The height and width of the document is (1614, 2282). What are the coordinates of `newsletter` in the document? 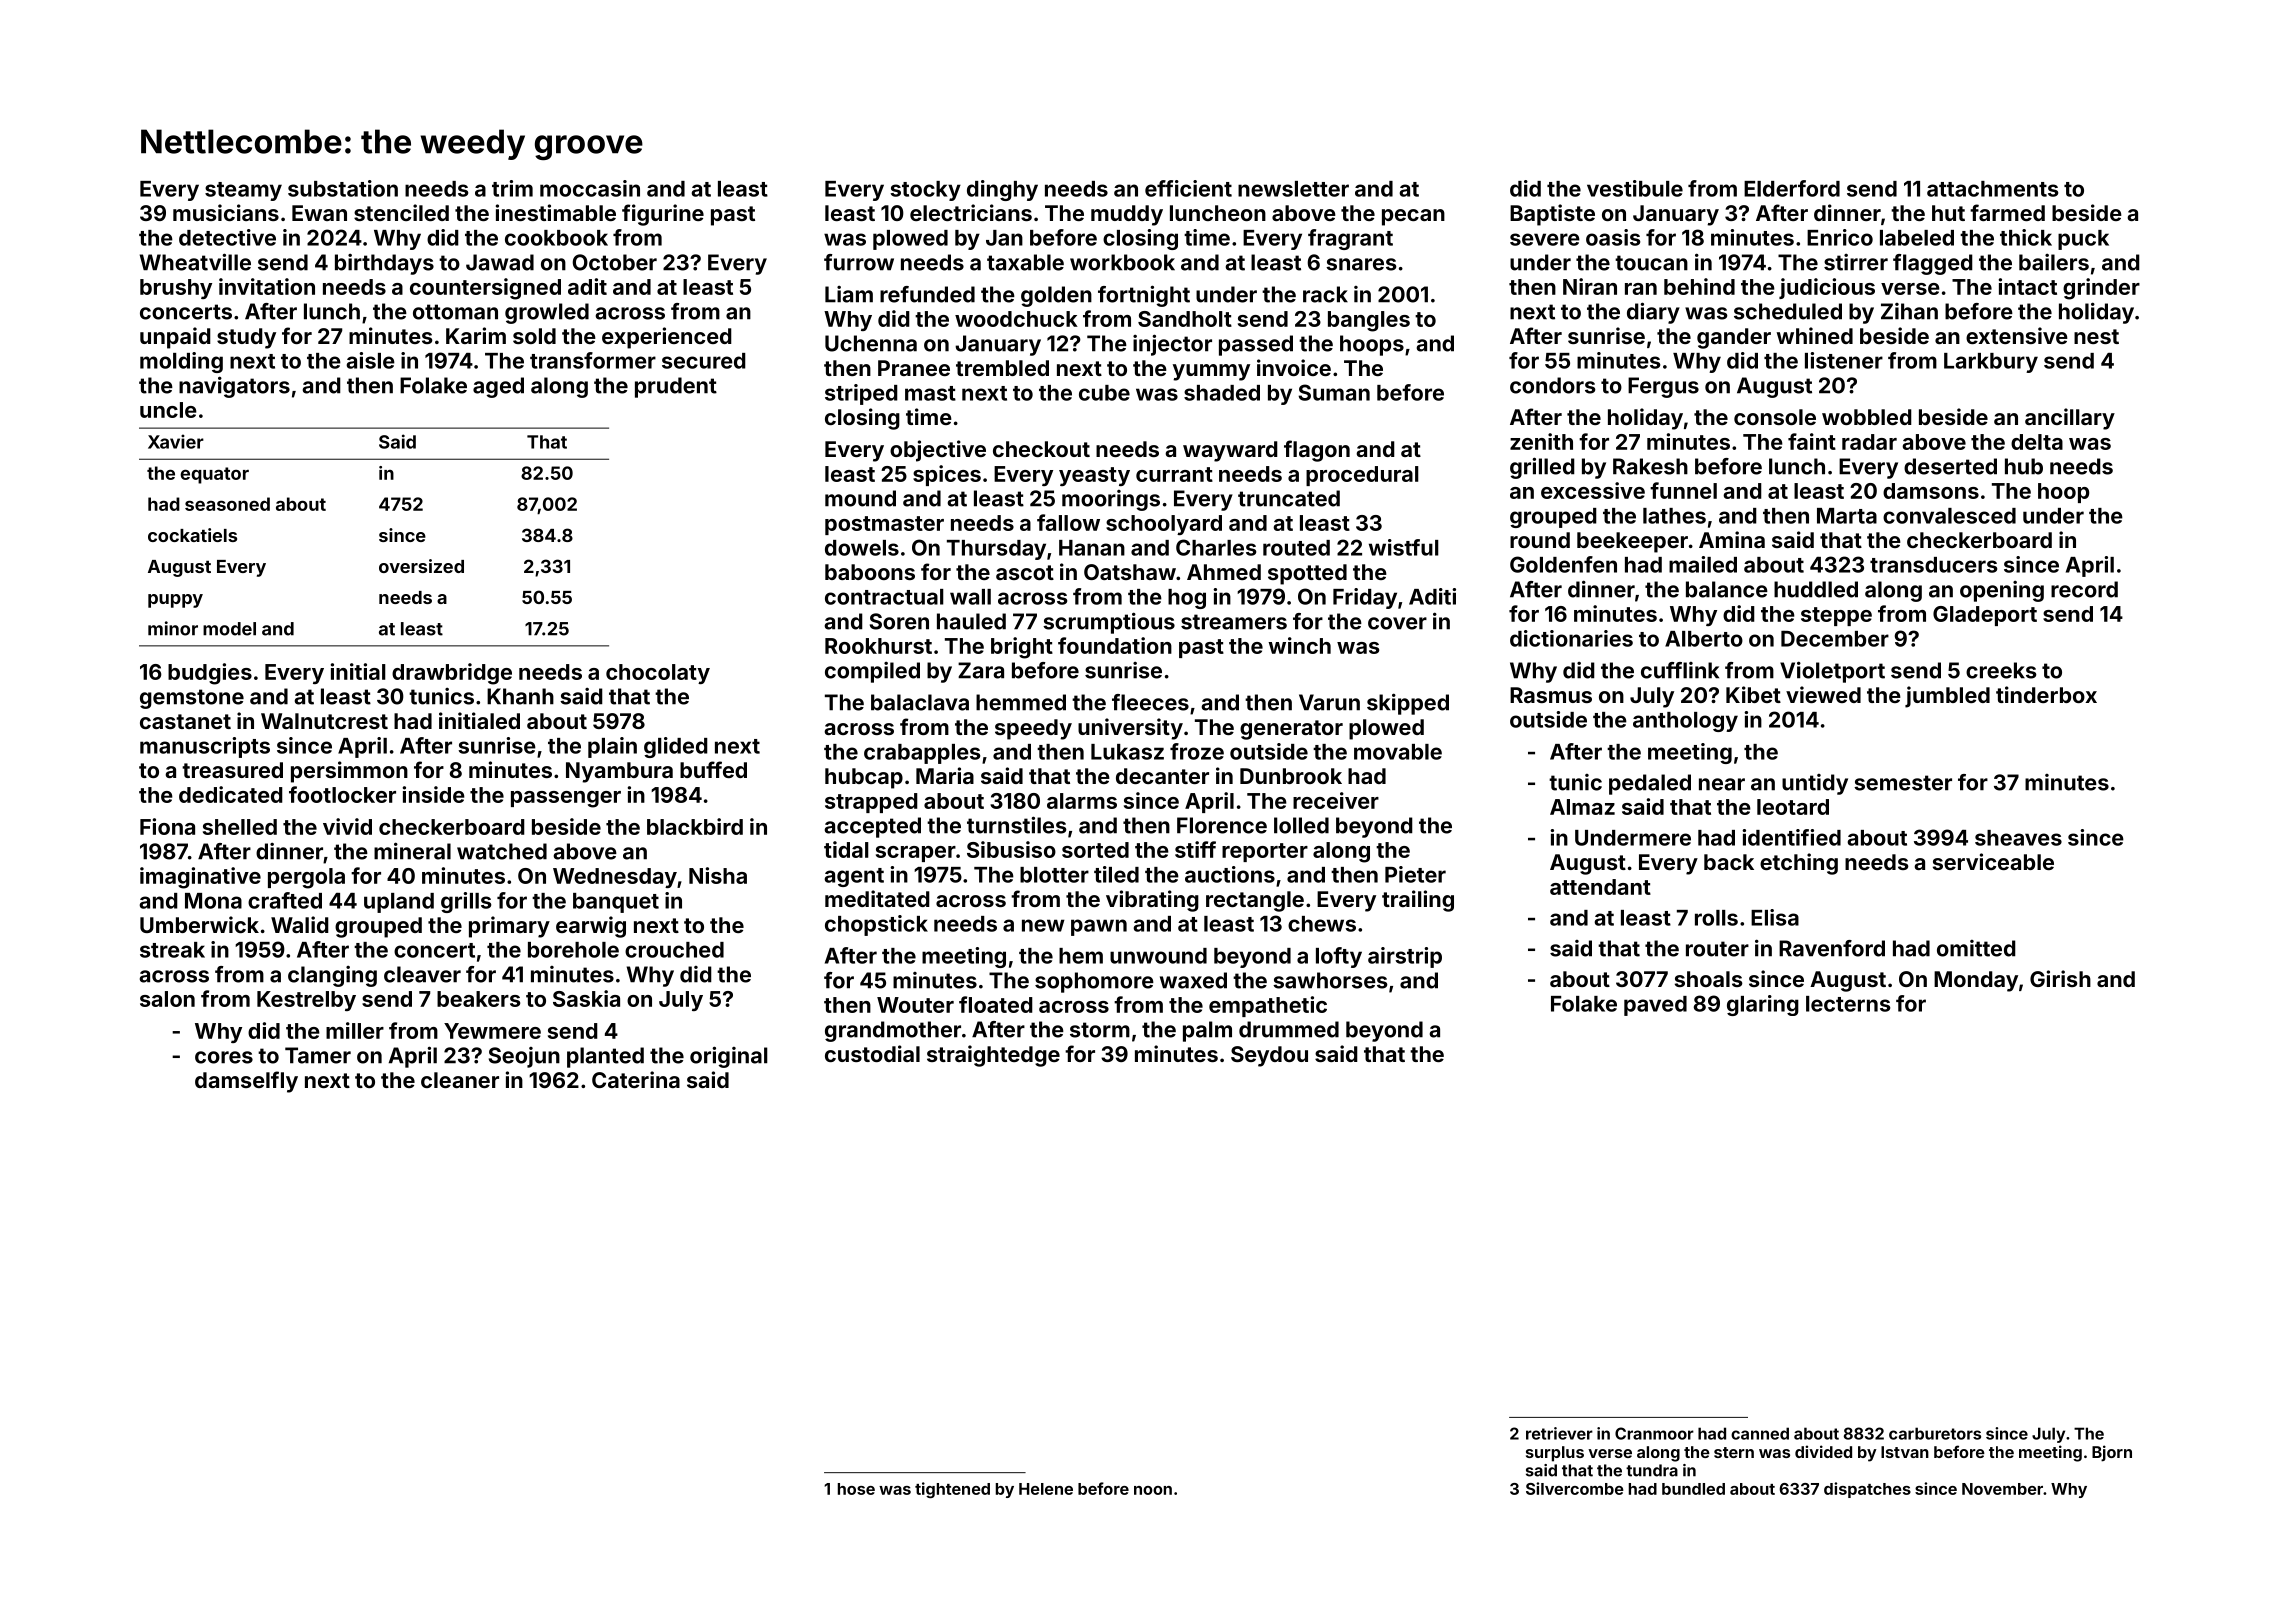 It's located at (1293, 189).
